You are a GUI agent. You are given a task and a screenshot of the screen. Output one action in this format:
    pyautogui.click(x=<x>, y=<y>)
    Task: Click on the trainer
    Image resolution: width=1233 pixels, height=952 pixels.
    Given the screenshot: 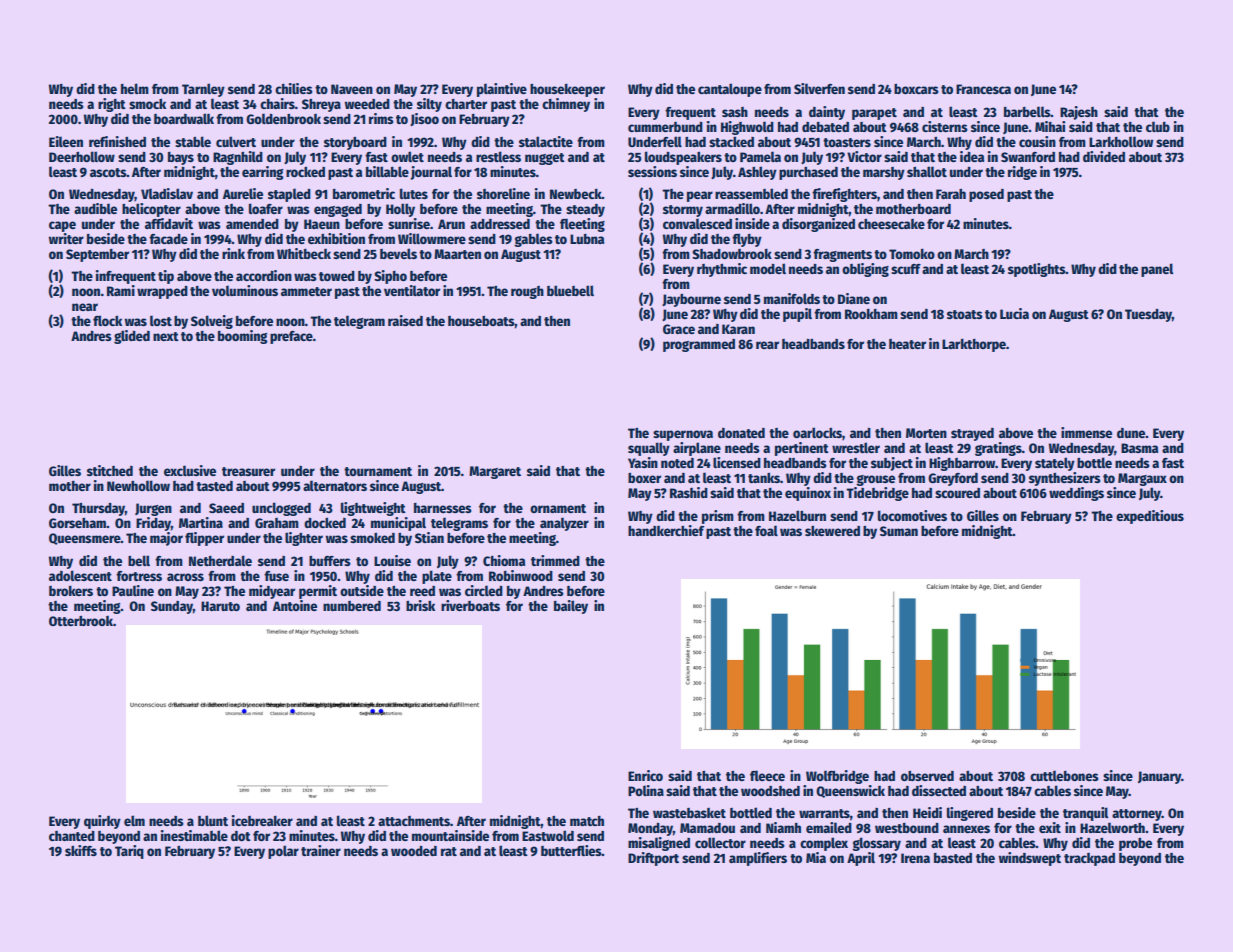 What is the action you would take?
    pyautogui.click(x=321, y=850)
